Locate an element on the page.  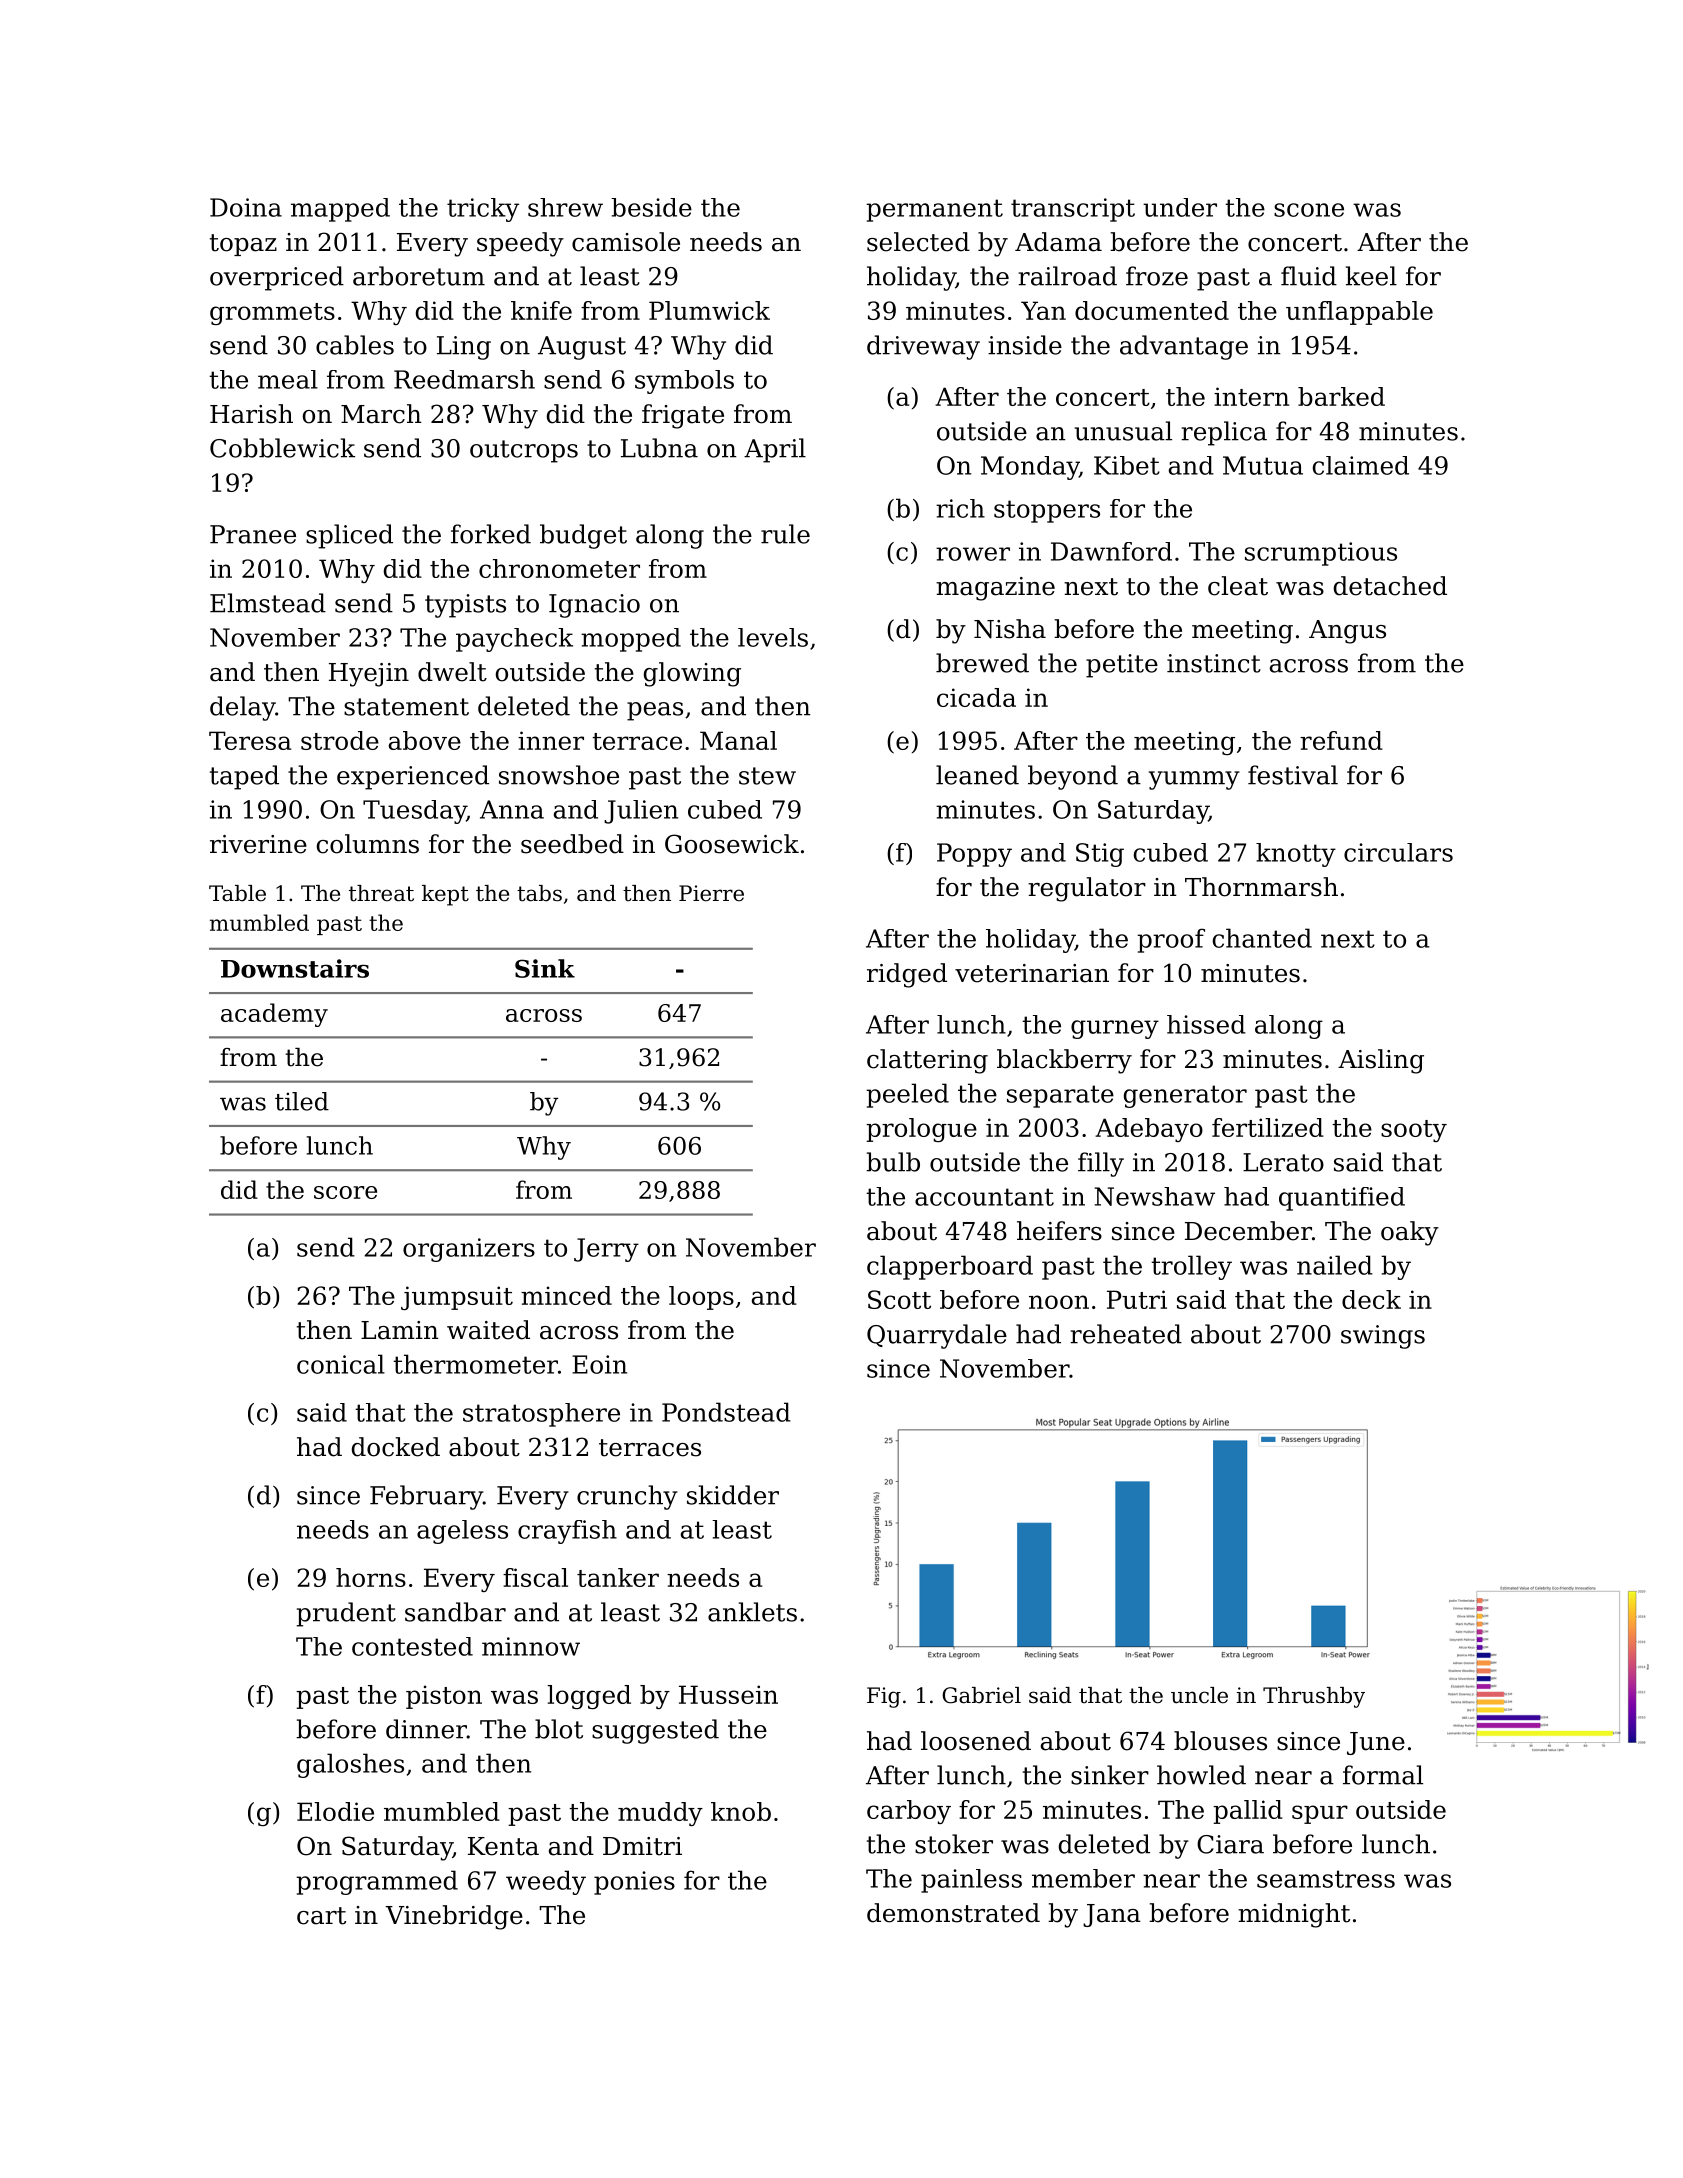
keel is located at coordinates (1371, 276).
